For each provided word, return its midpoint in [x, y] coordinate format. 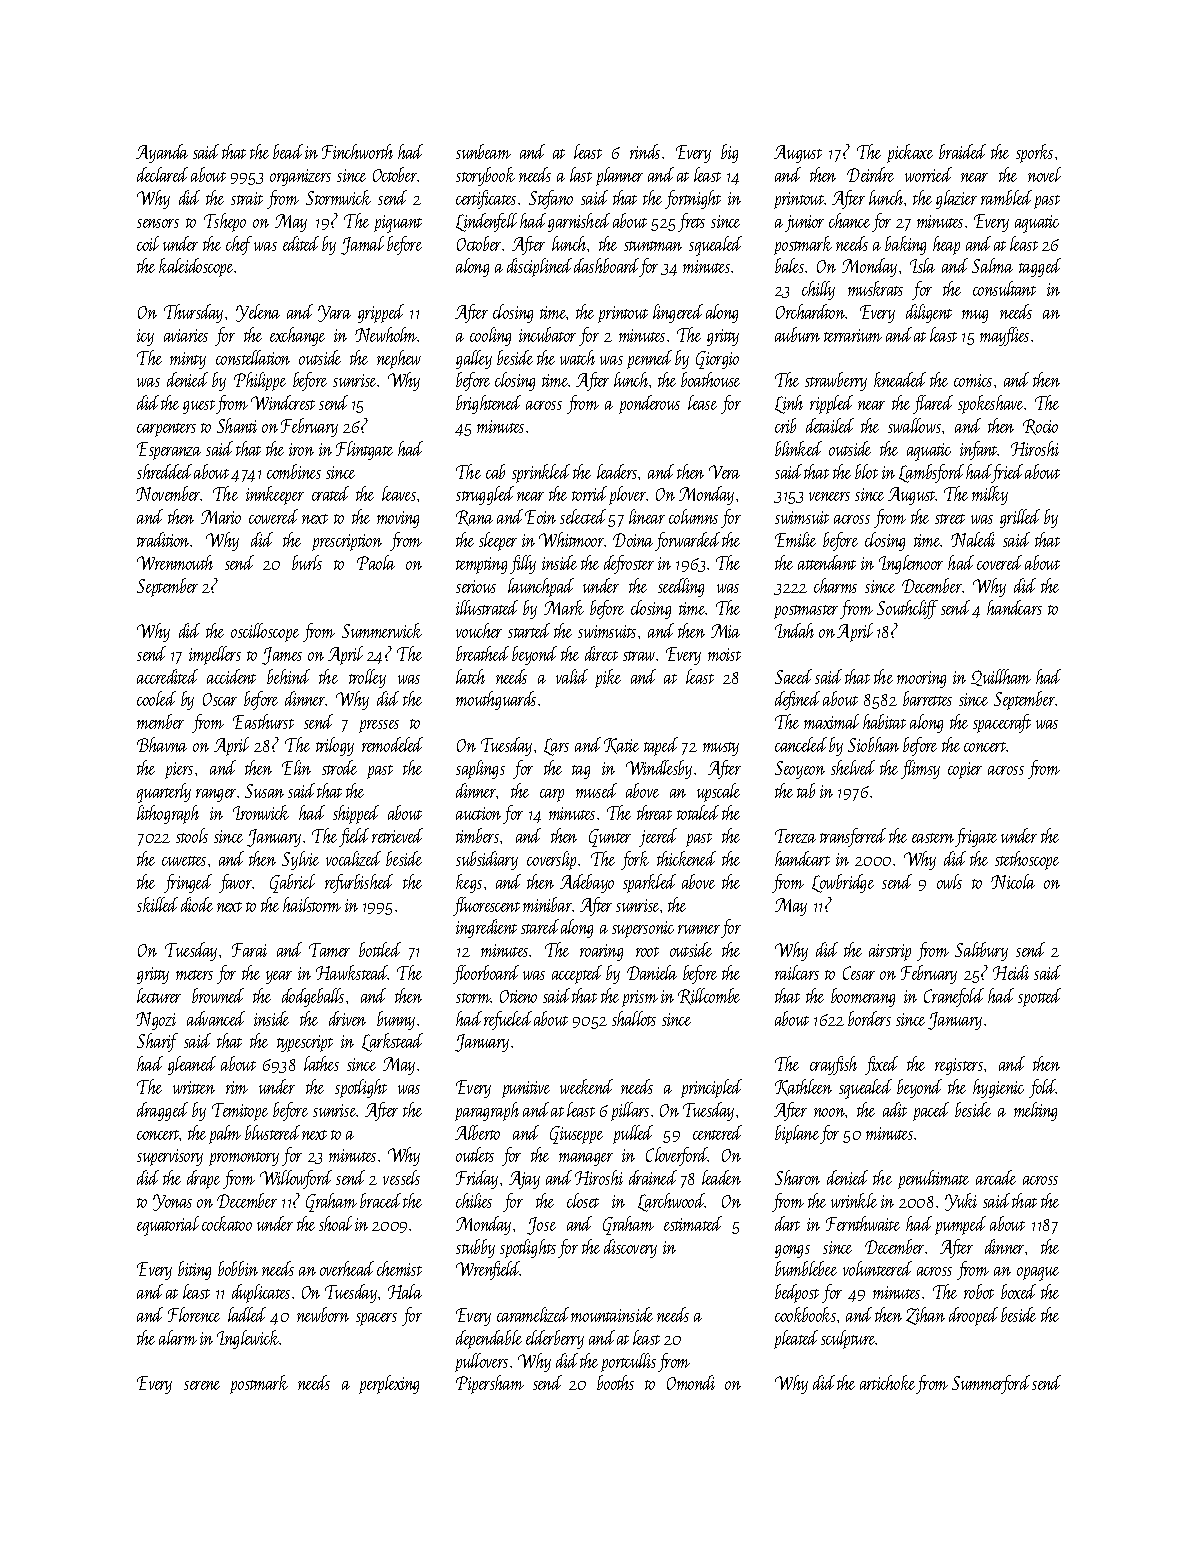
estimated [693, 1223]
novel [1044, 174]
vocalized [353, 858]
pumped [960, 1225]
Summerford [991, 1384]
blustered [272, 1132]
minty [188, 360]
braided [962, 151]
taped [661, 746]
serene [202, 1385]
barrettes [927, 698]
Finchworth [357, 151]
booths [615, 1382]
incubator [547, 334]
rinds [645, 151]
